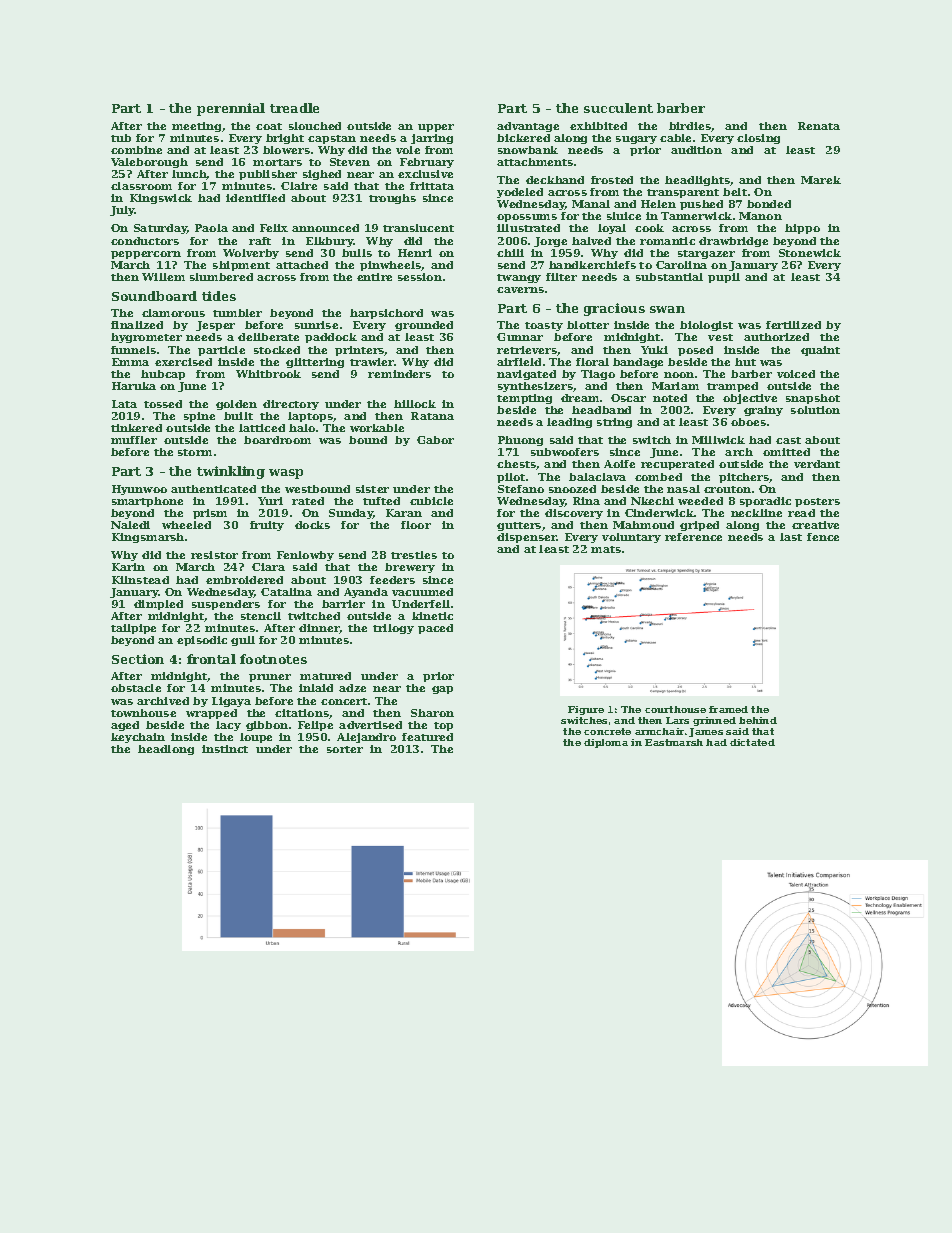  Describe the element at coordinates (414, 555) in the screenshot. I see `trestles` at that location.
